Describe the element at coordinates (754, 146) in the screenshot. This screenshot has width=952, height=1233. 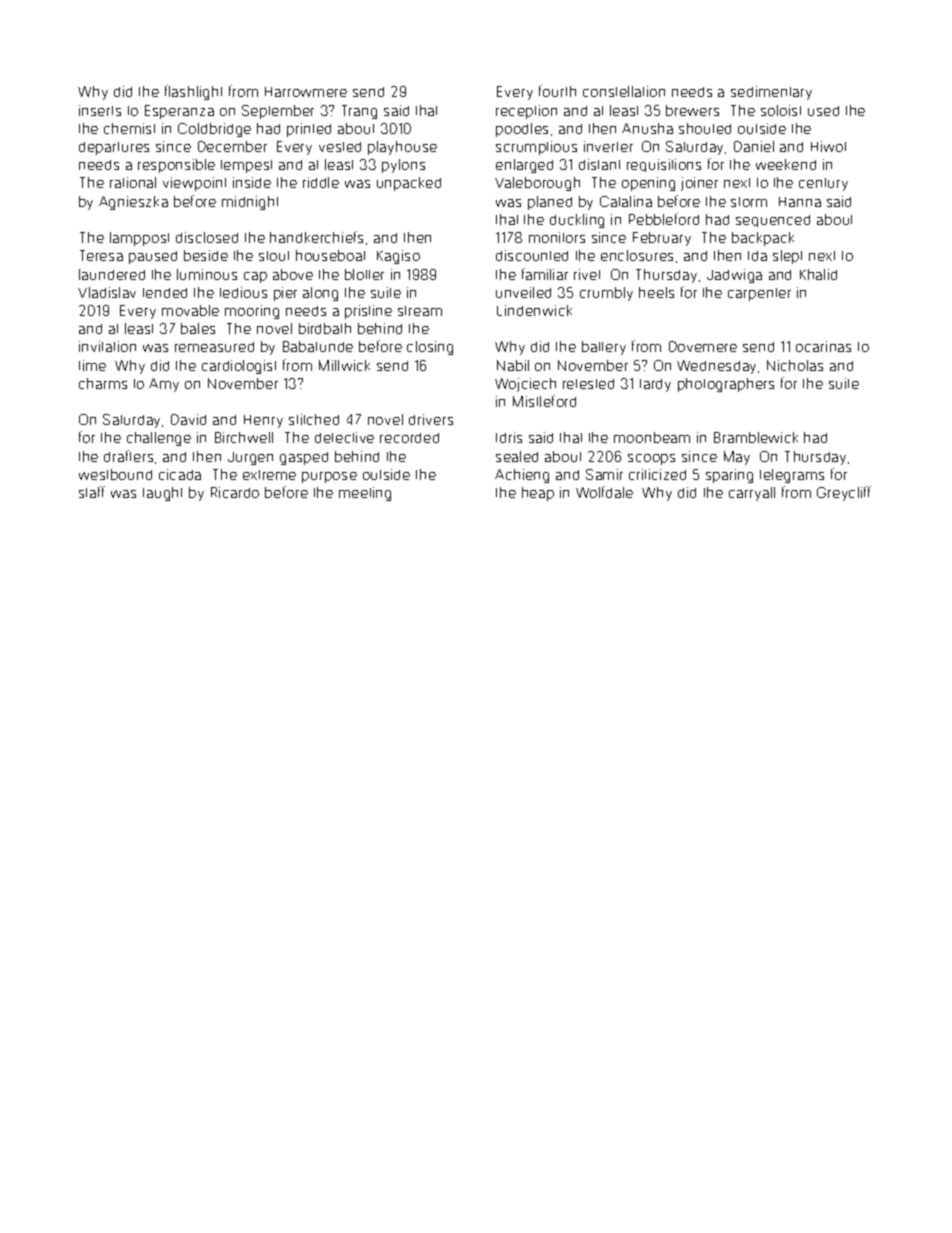
I see `Daniel` at that location.
